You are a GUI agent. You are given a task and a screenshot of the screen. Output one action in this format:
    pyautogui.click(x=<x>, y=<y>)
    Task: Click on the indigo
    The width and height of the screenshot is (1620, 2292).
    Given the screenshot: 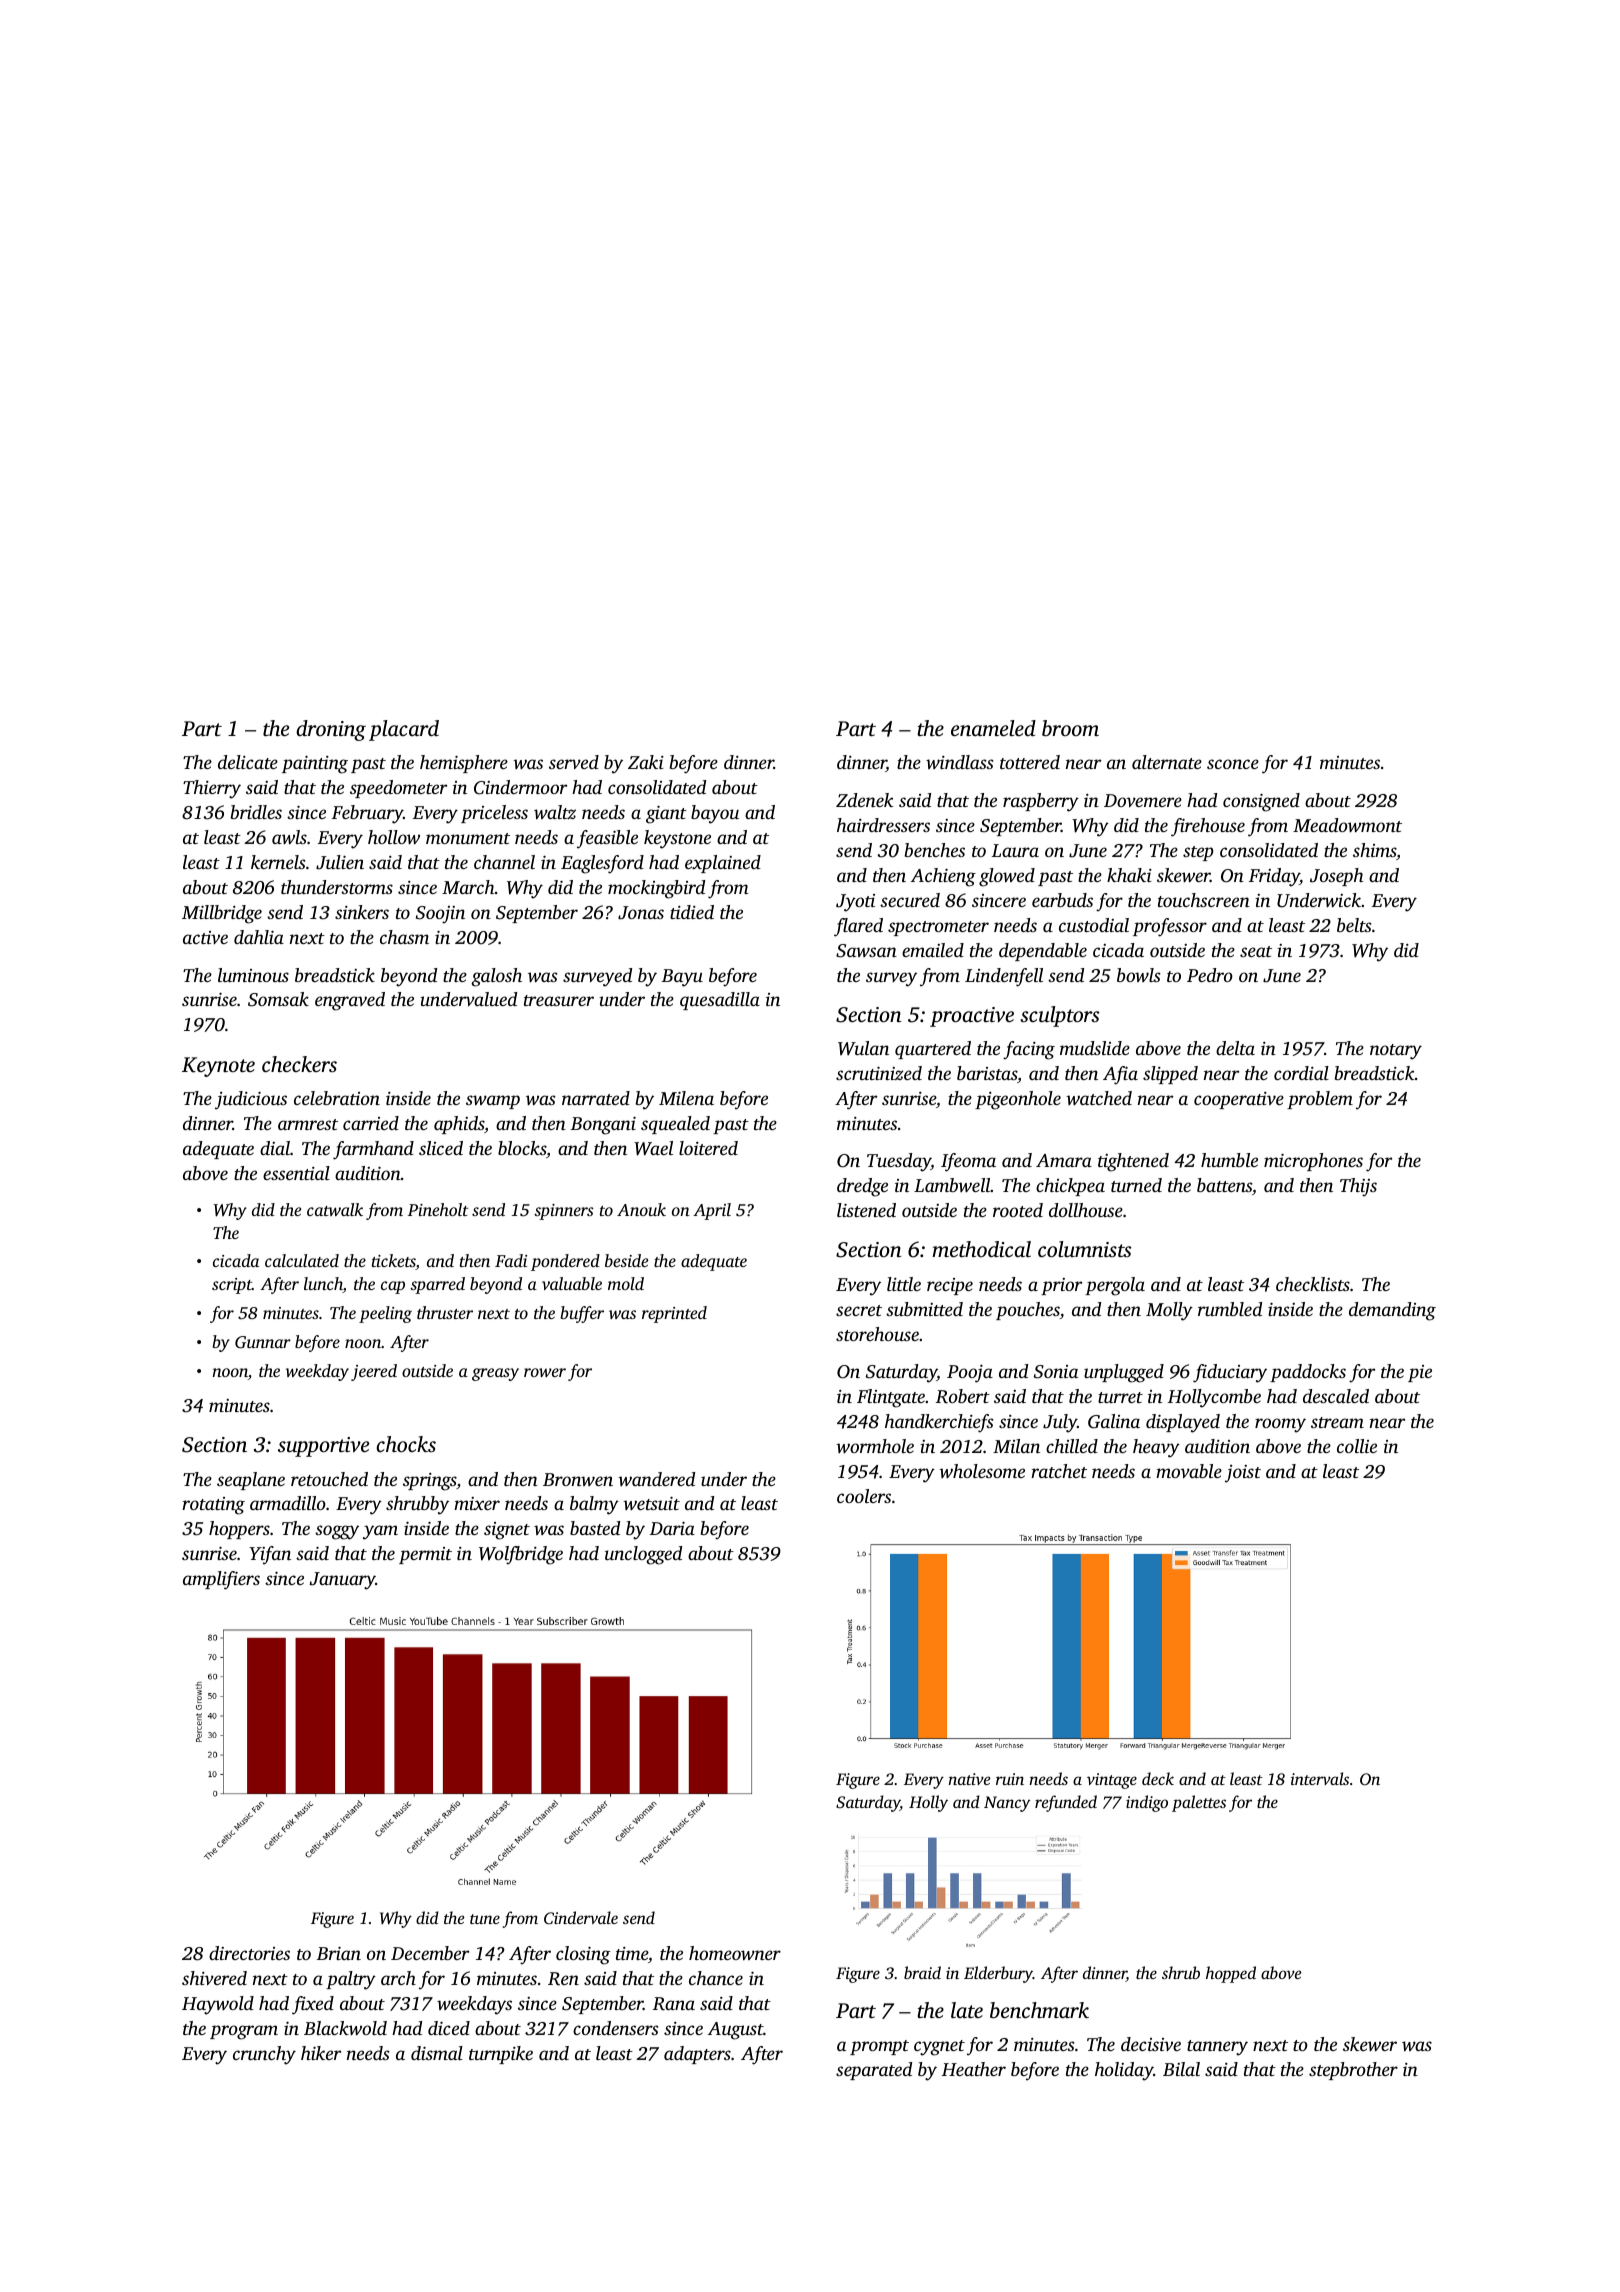 What is the action you would take?
    pyautogui.click(x=1147, y=1803)
